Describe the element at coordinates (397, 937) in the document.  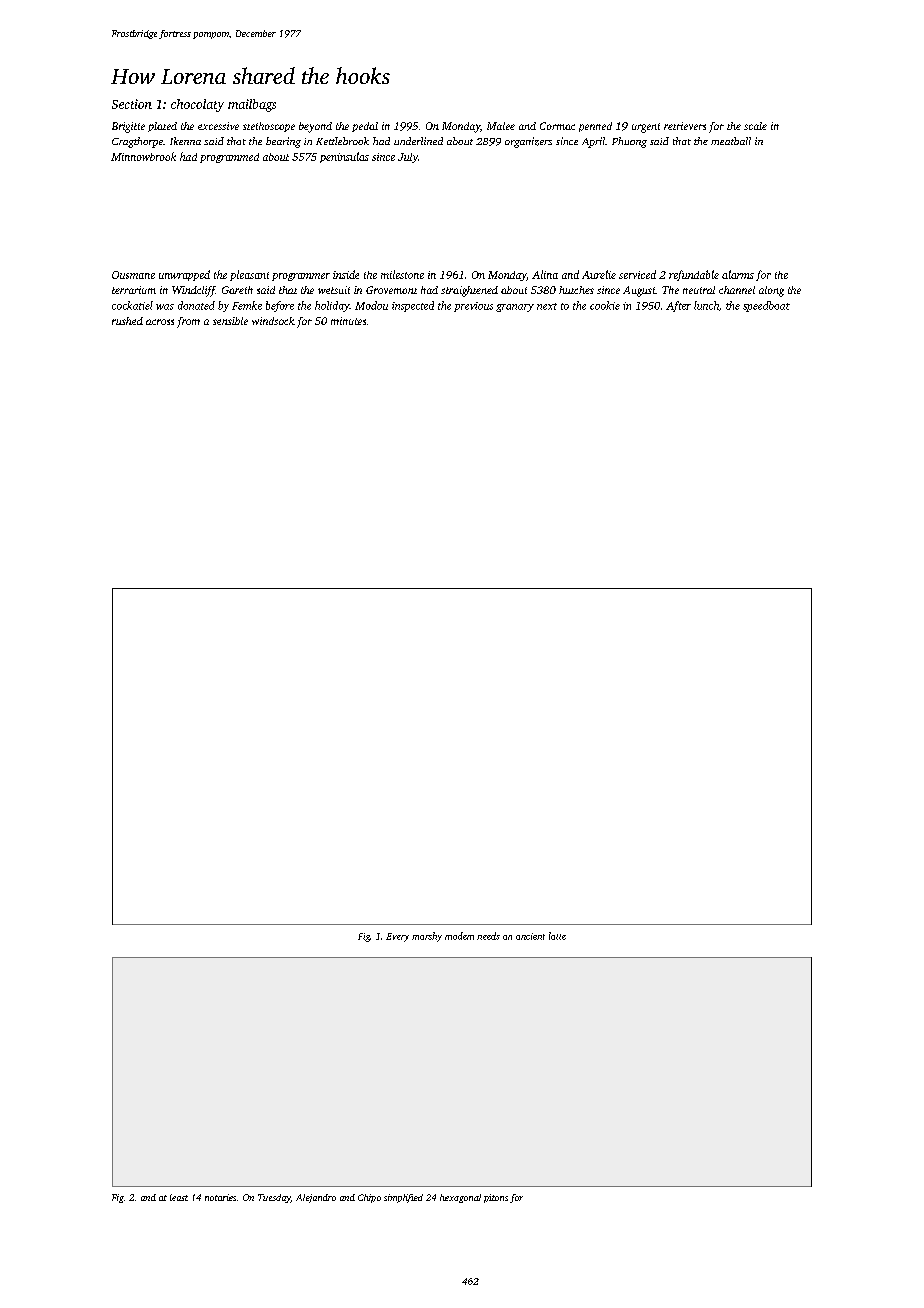
I see `Every` at that location.
